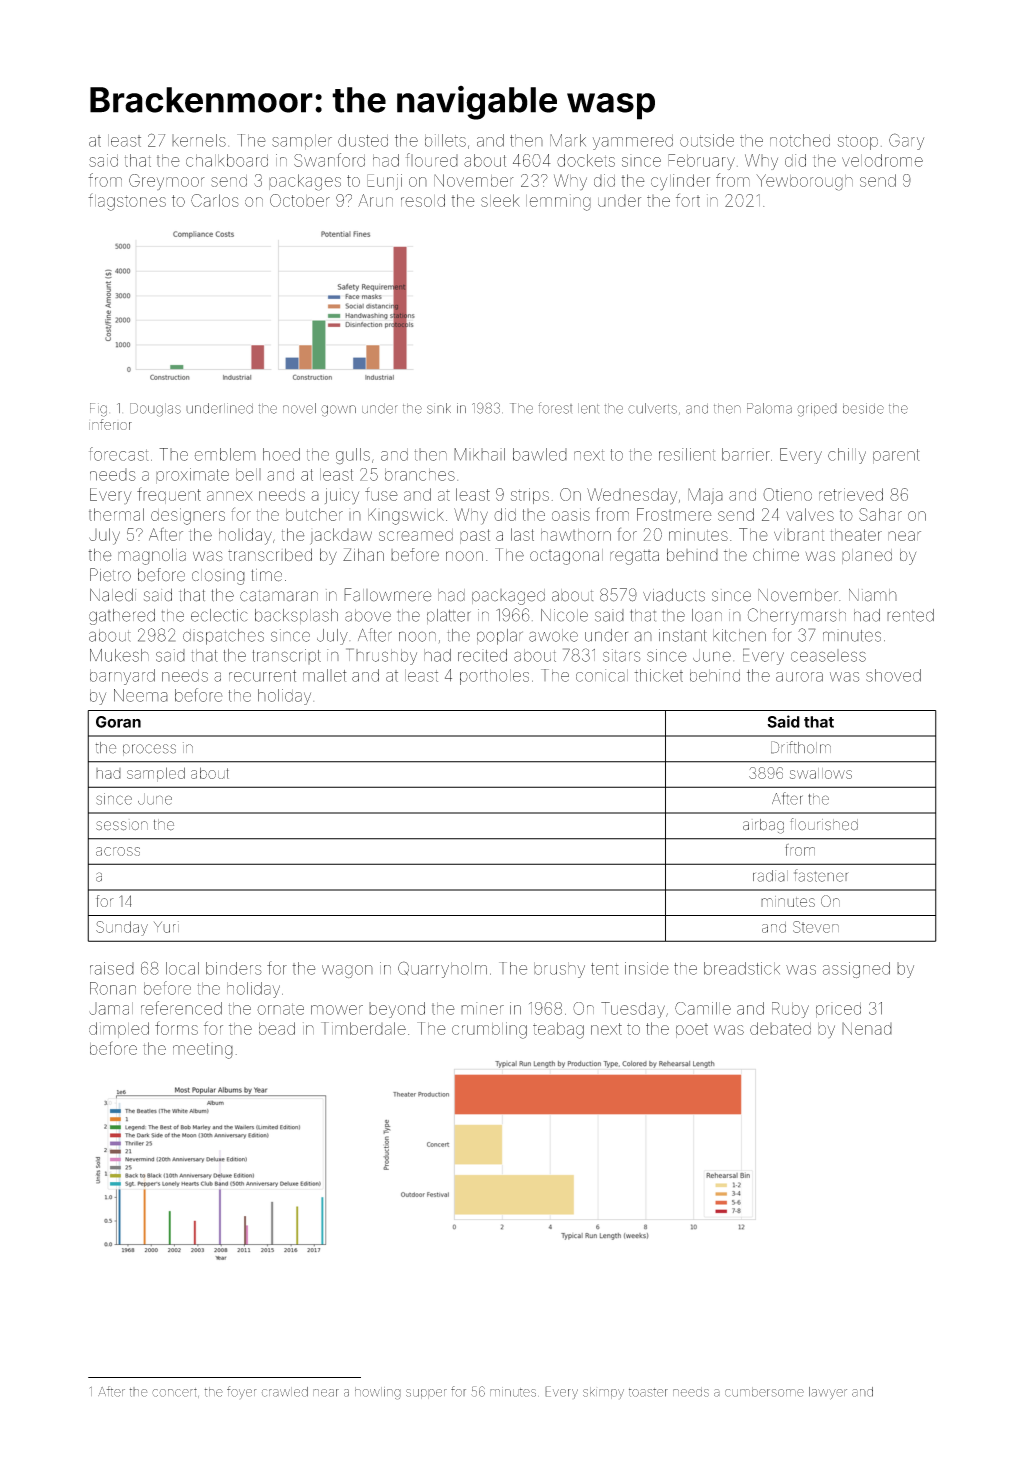  I want to click on sampled, so click(156, 774).
